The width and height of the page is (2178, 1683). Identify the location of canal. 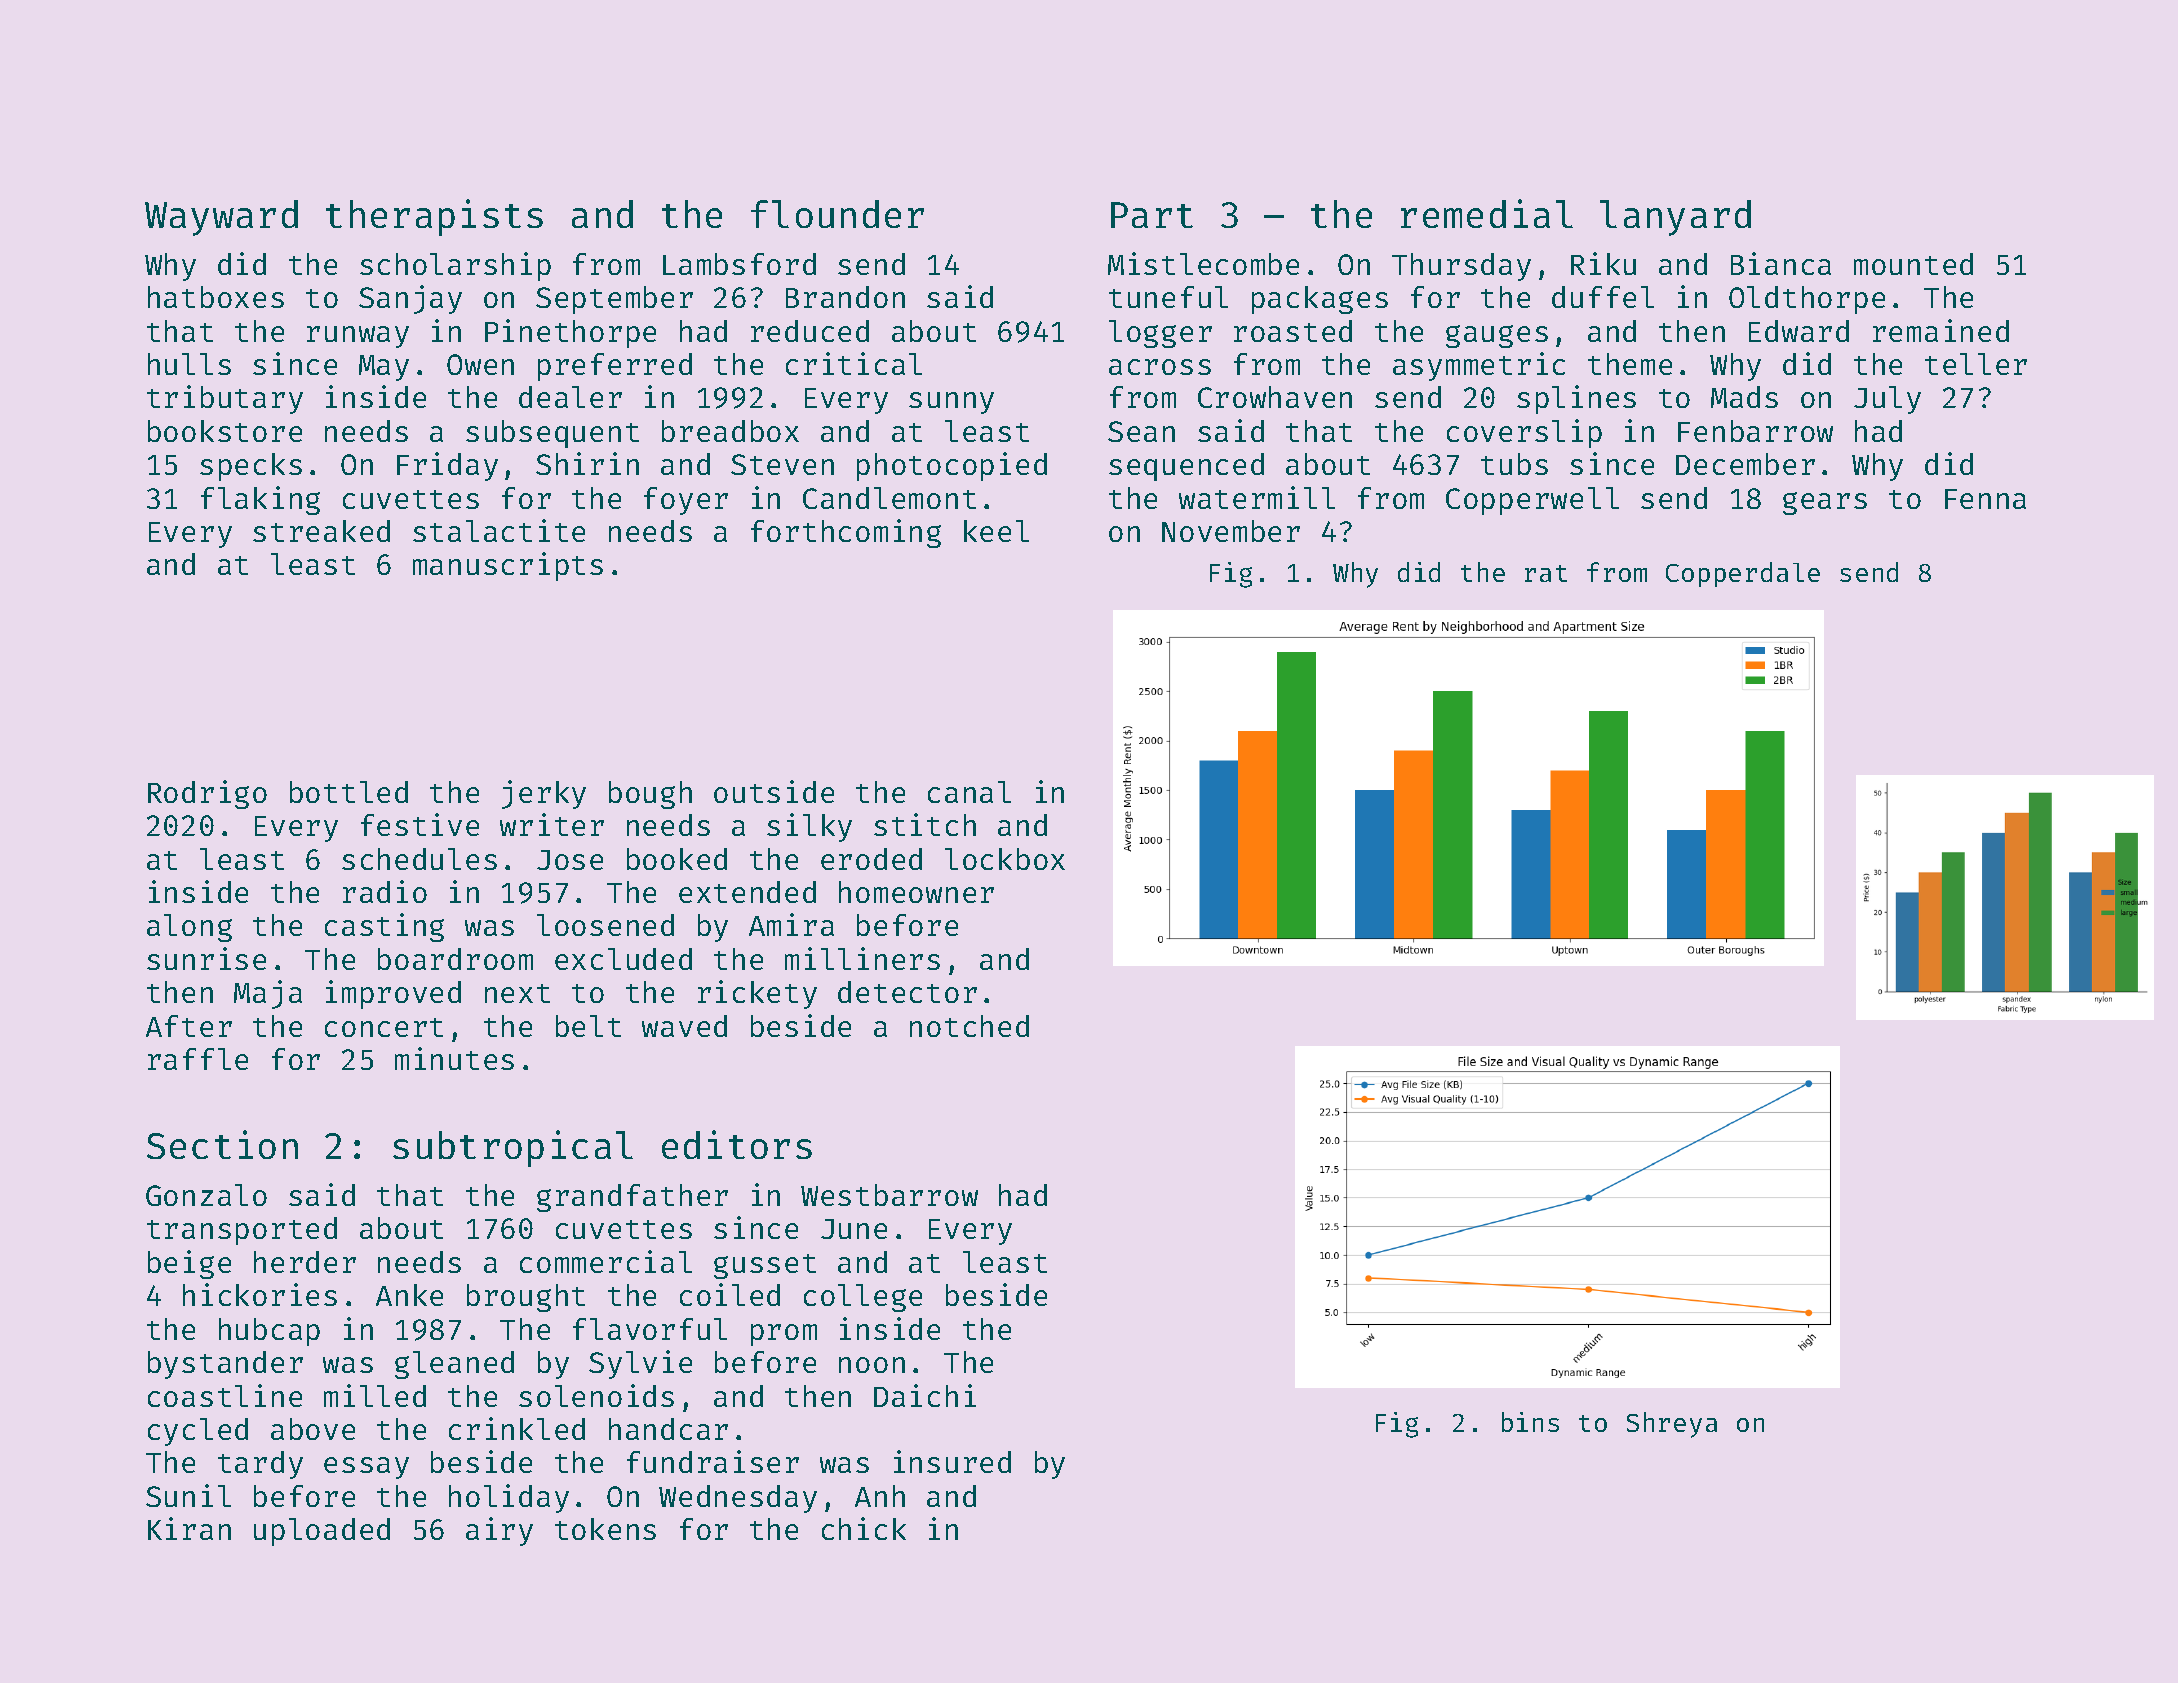
(969, 792).
